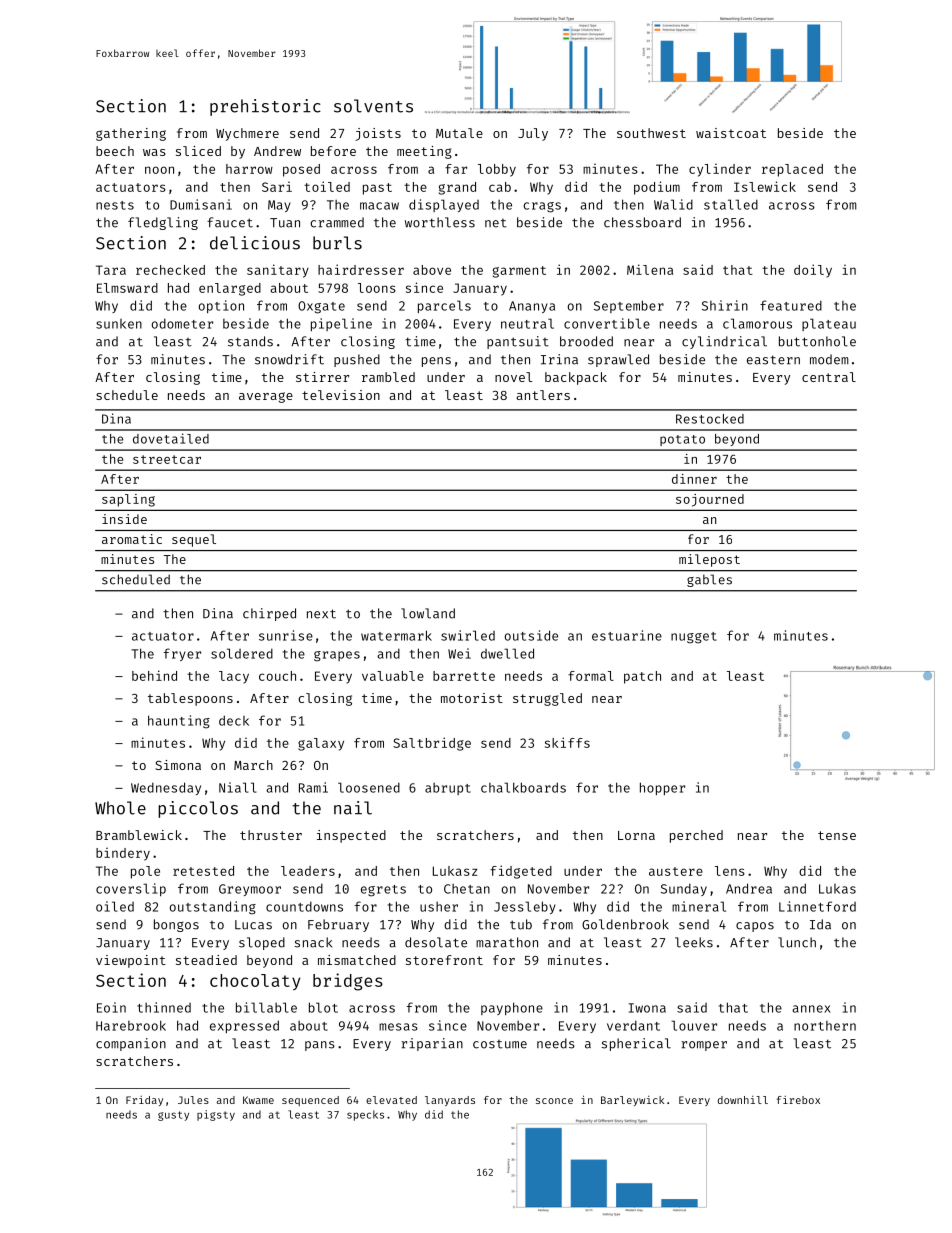 Image resolution: width=952 pixels, height=1233 pixels. I want to click on solvents, so click(373, 106).
